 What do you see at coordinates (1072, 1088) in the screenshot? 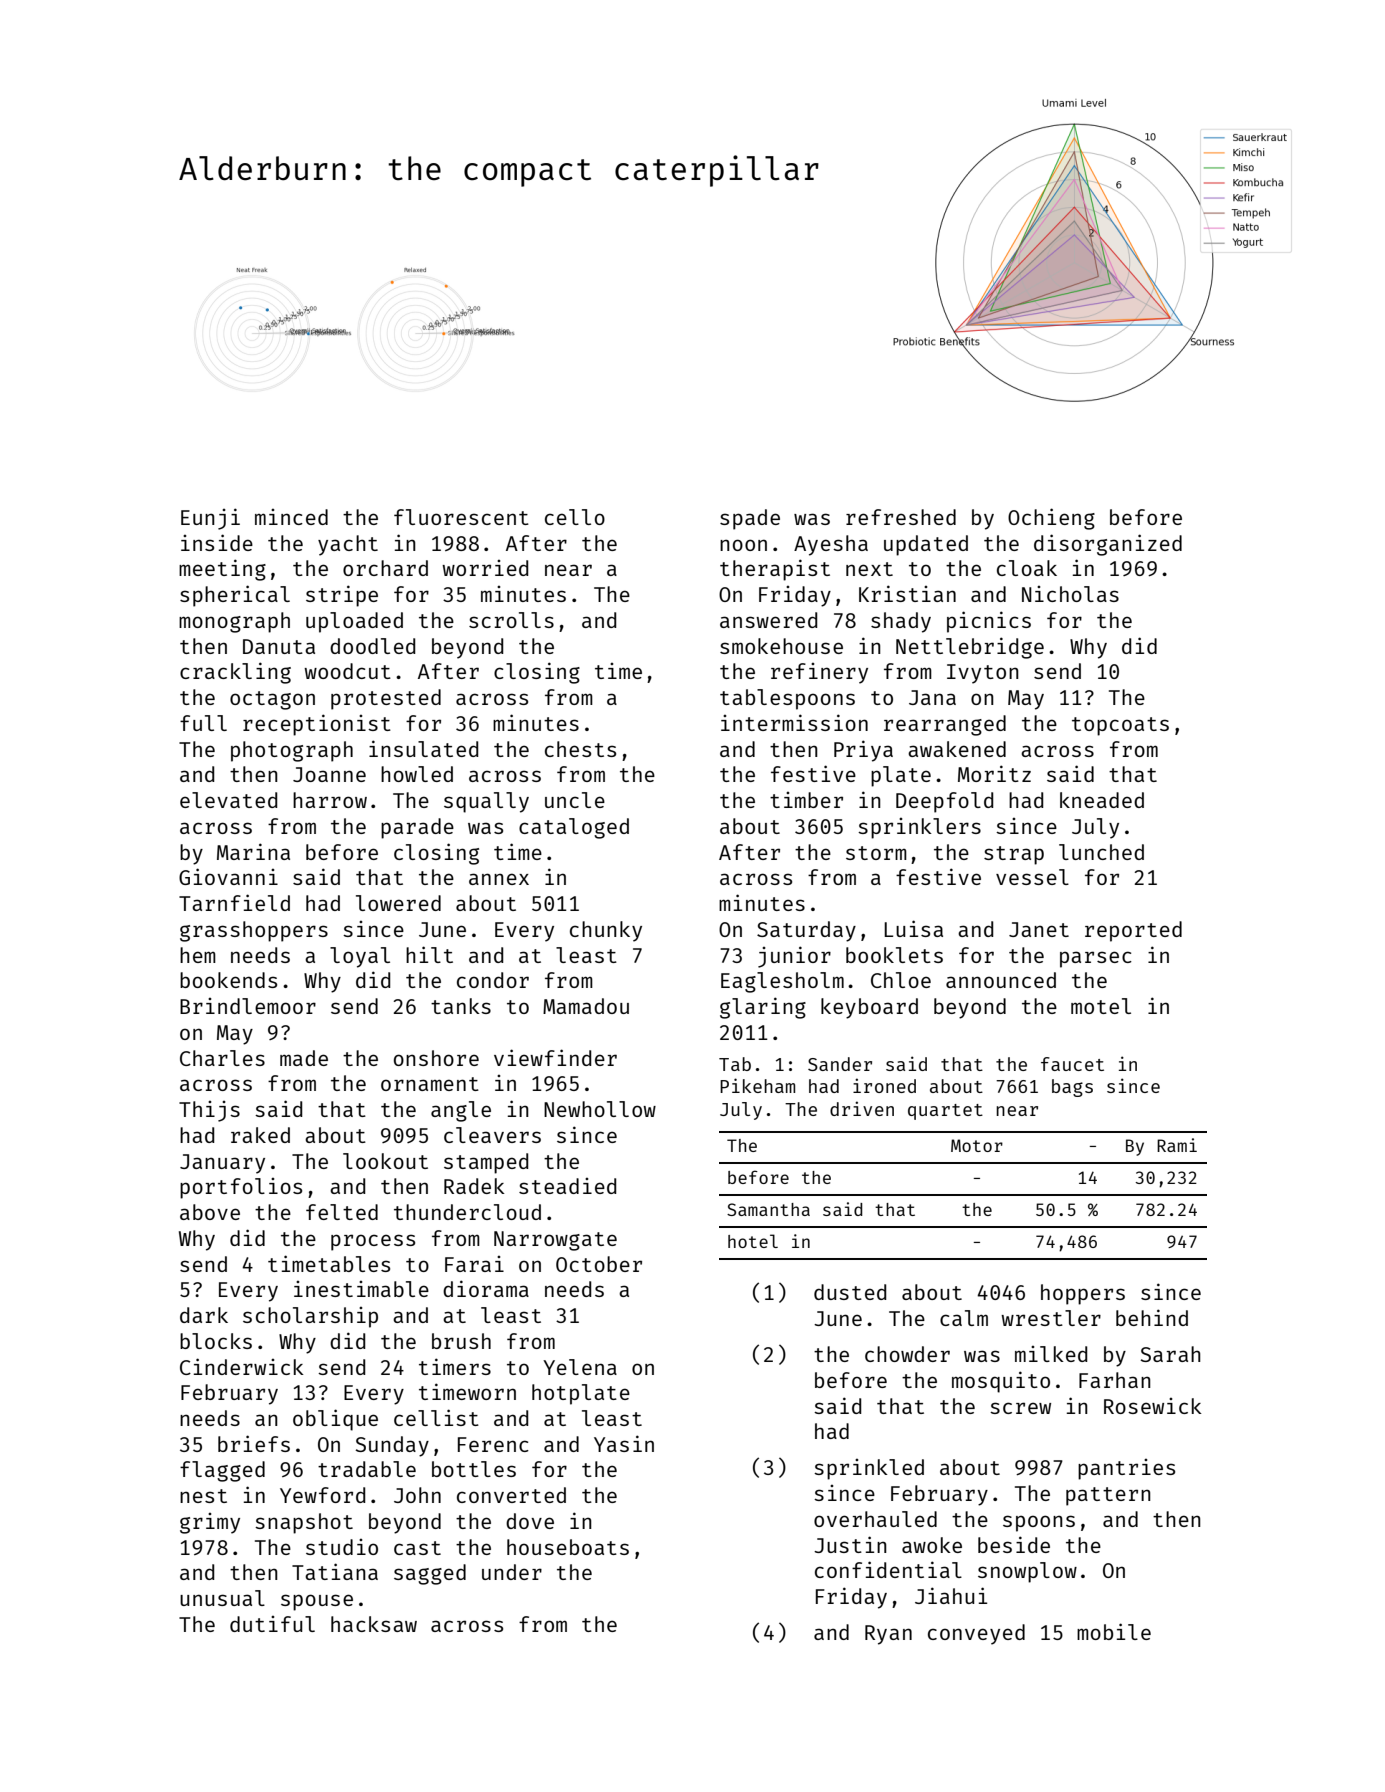
I see `bags` at bounding box center [1072, 1088].
